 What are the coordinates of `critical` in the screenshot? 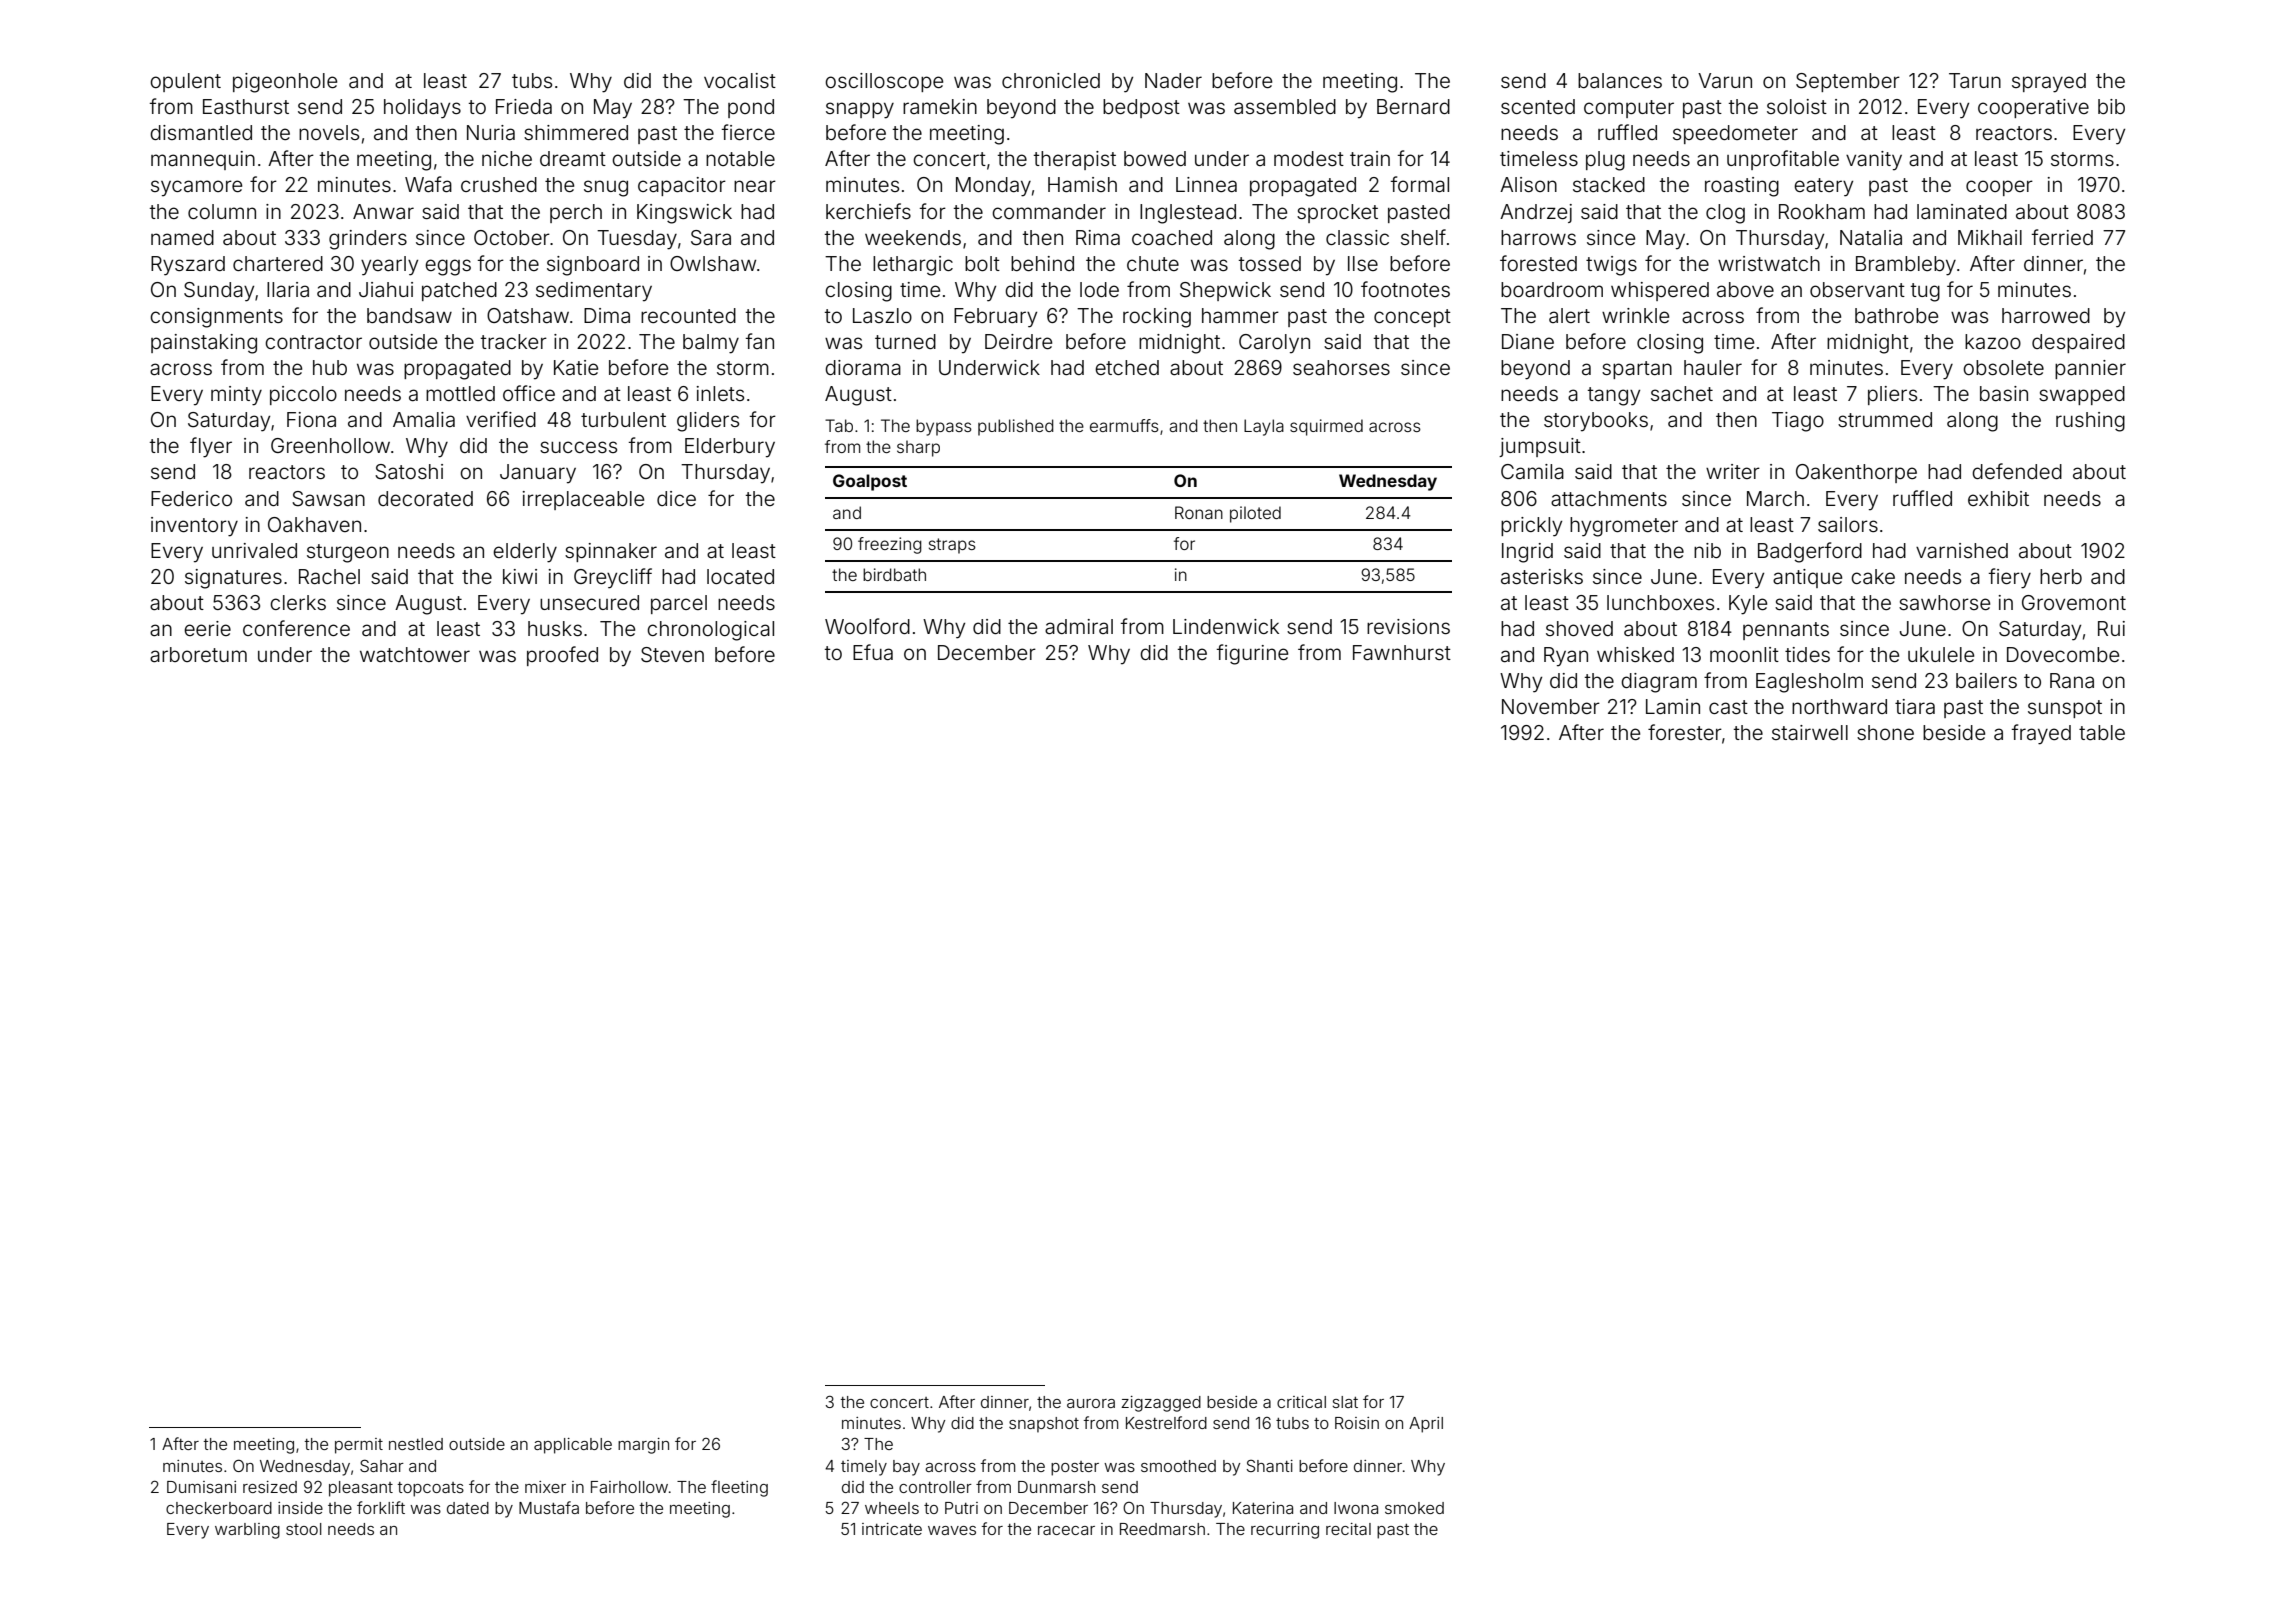 It's located at (1301, 1402).
